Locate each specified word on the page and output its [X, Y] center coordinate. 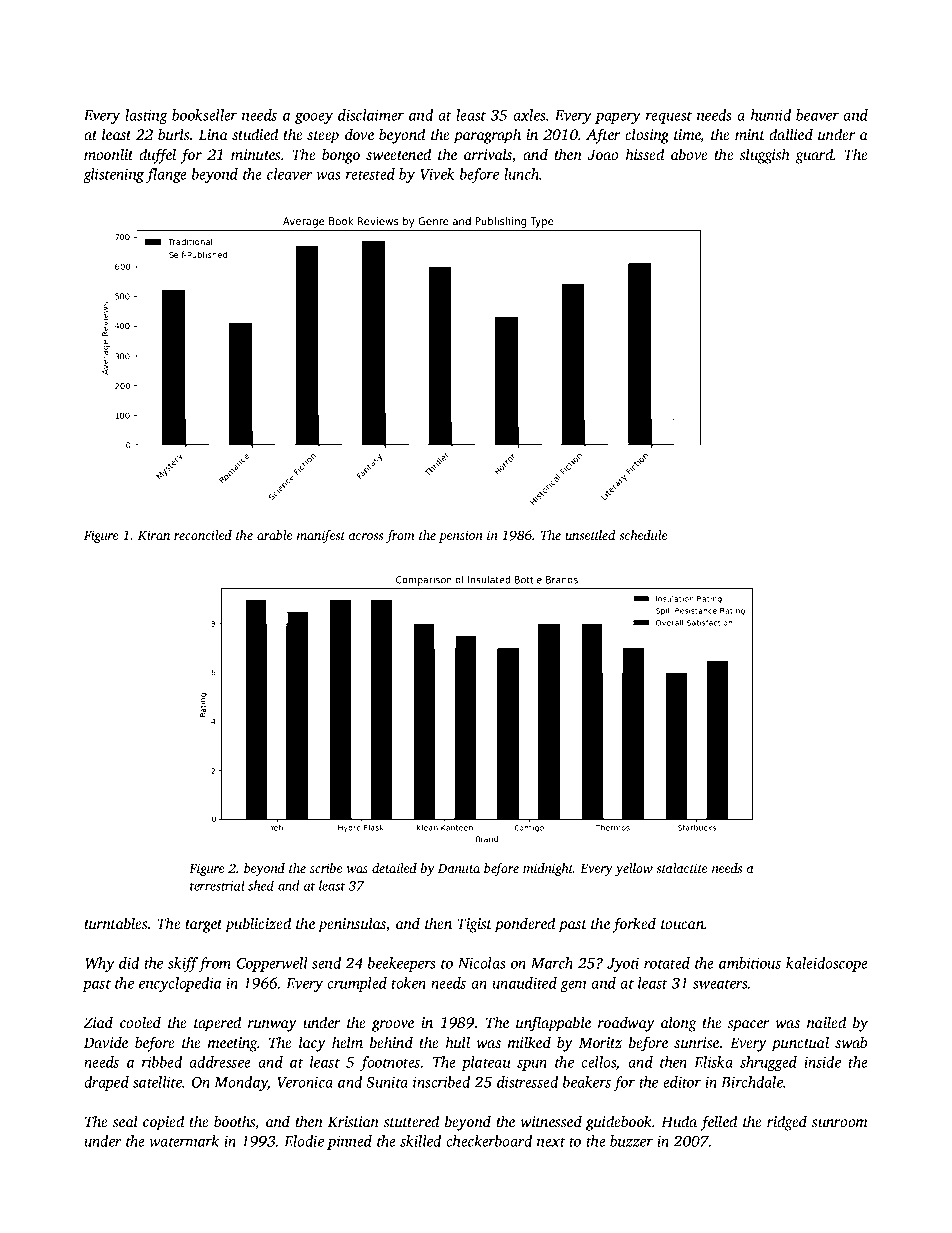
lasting [146, 116]
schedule [643, 535]
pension [461, 536]
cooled [140, 1022]
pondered [525, 925]
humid [771, 115]
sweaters [720, 984]
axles [529, 115]
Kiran [154, 535]
